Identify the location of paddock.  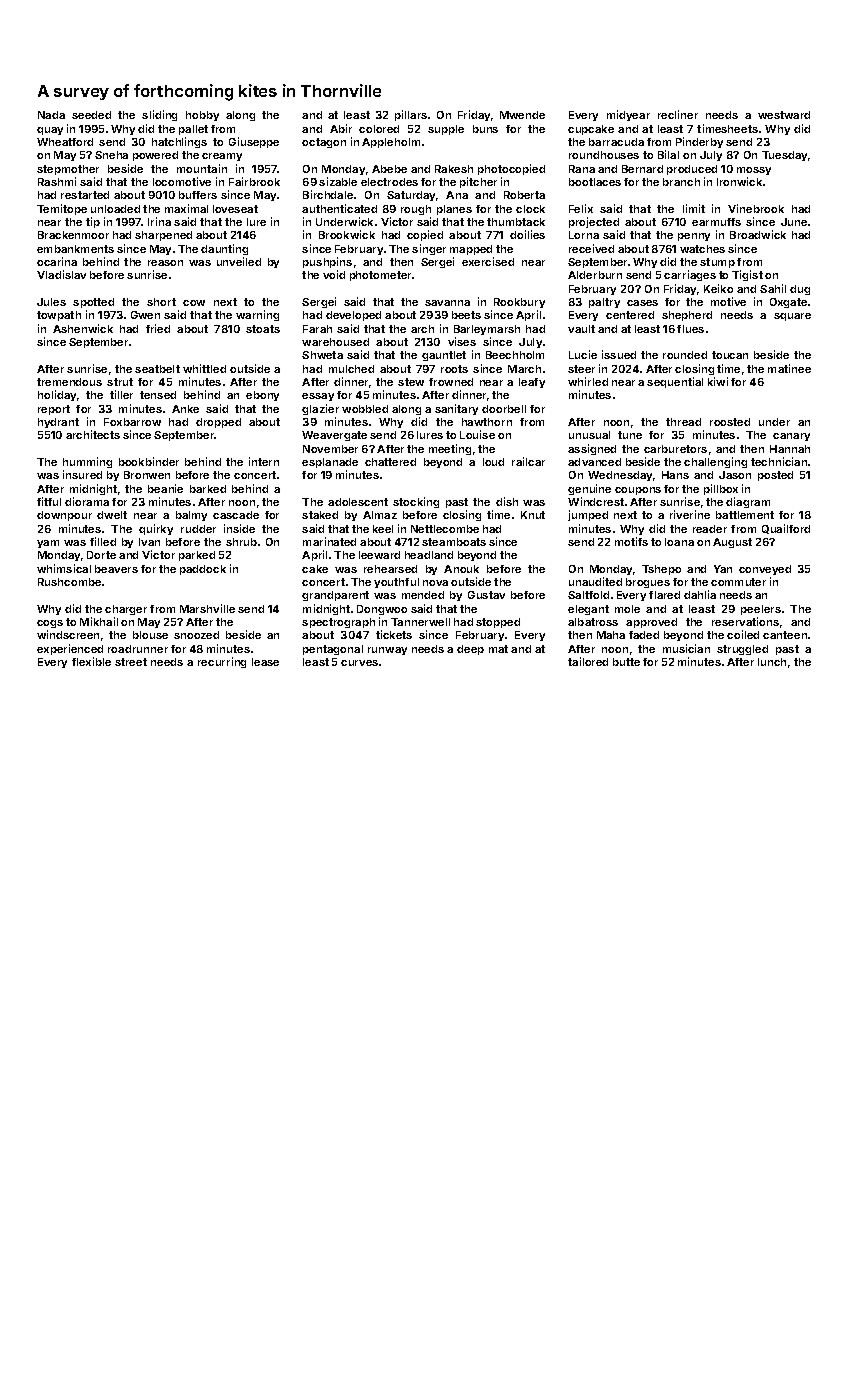
(203, 570).
